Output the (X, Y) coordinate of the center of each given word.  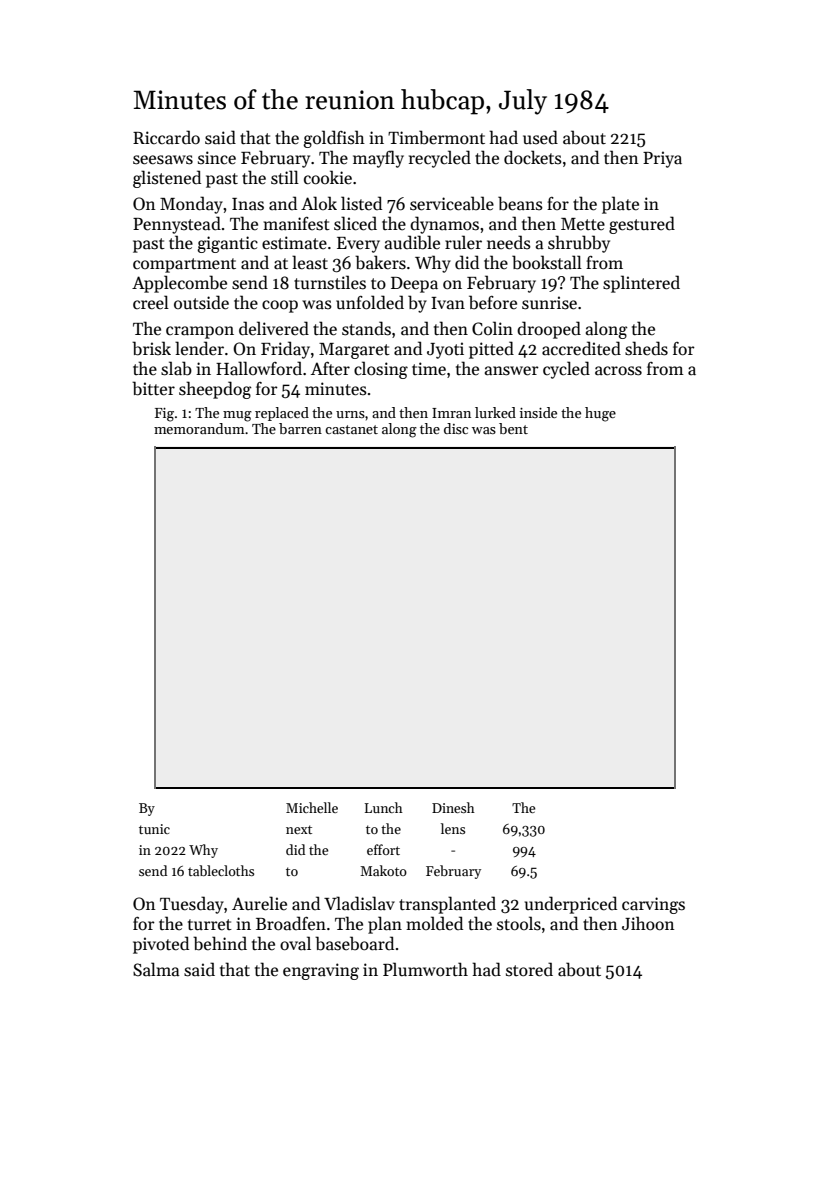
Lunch (384, 807)
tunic (154, 829)
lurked (495, 412)
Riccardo (166, 137)
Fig (164, 415)
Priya (662, 159)
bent (513, 428)
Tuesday (192, 905)
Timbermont (436, 137)
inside (538, 412)
